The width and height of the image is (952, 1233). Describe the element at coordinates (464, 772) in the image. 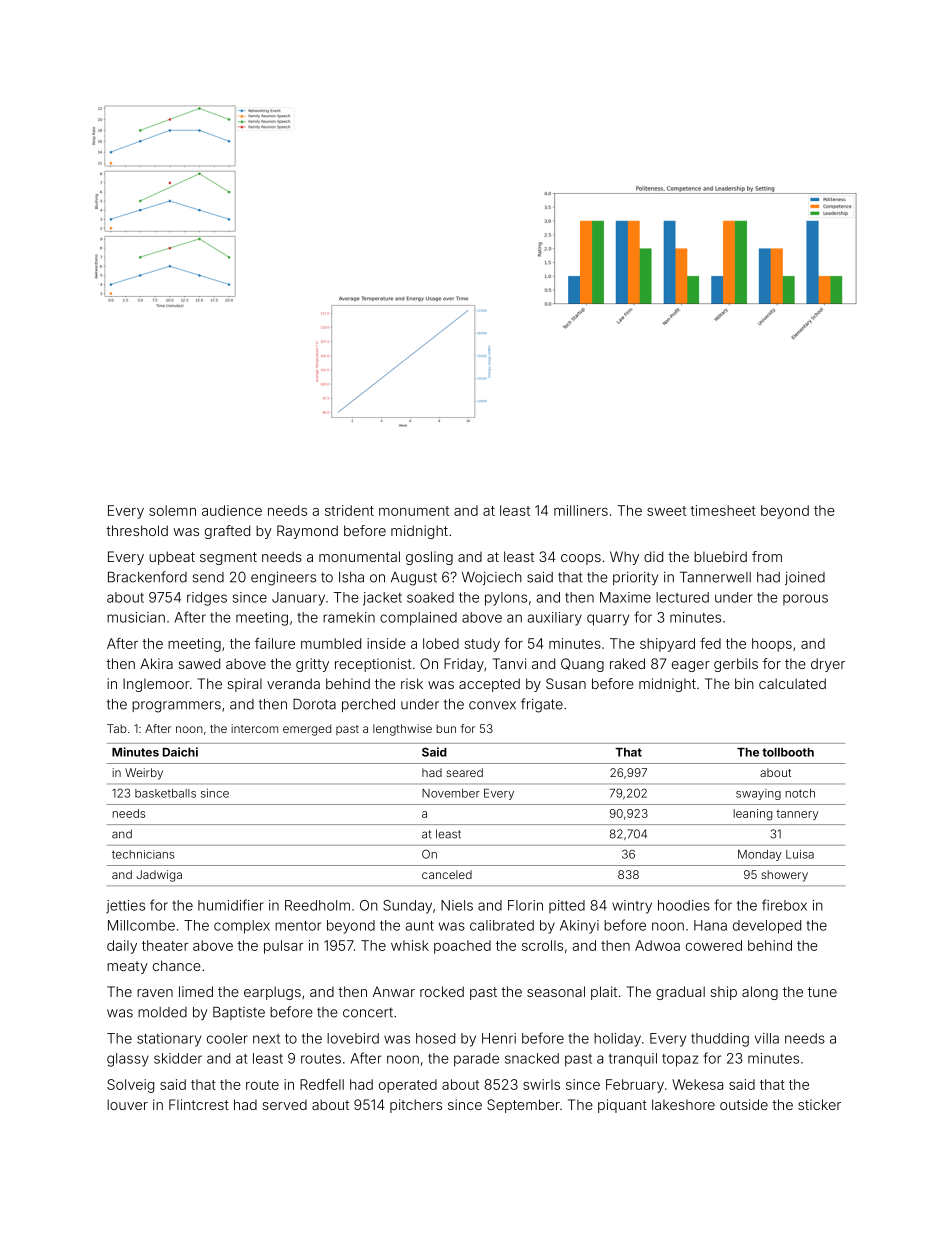

I see `seared` at that location.
